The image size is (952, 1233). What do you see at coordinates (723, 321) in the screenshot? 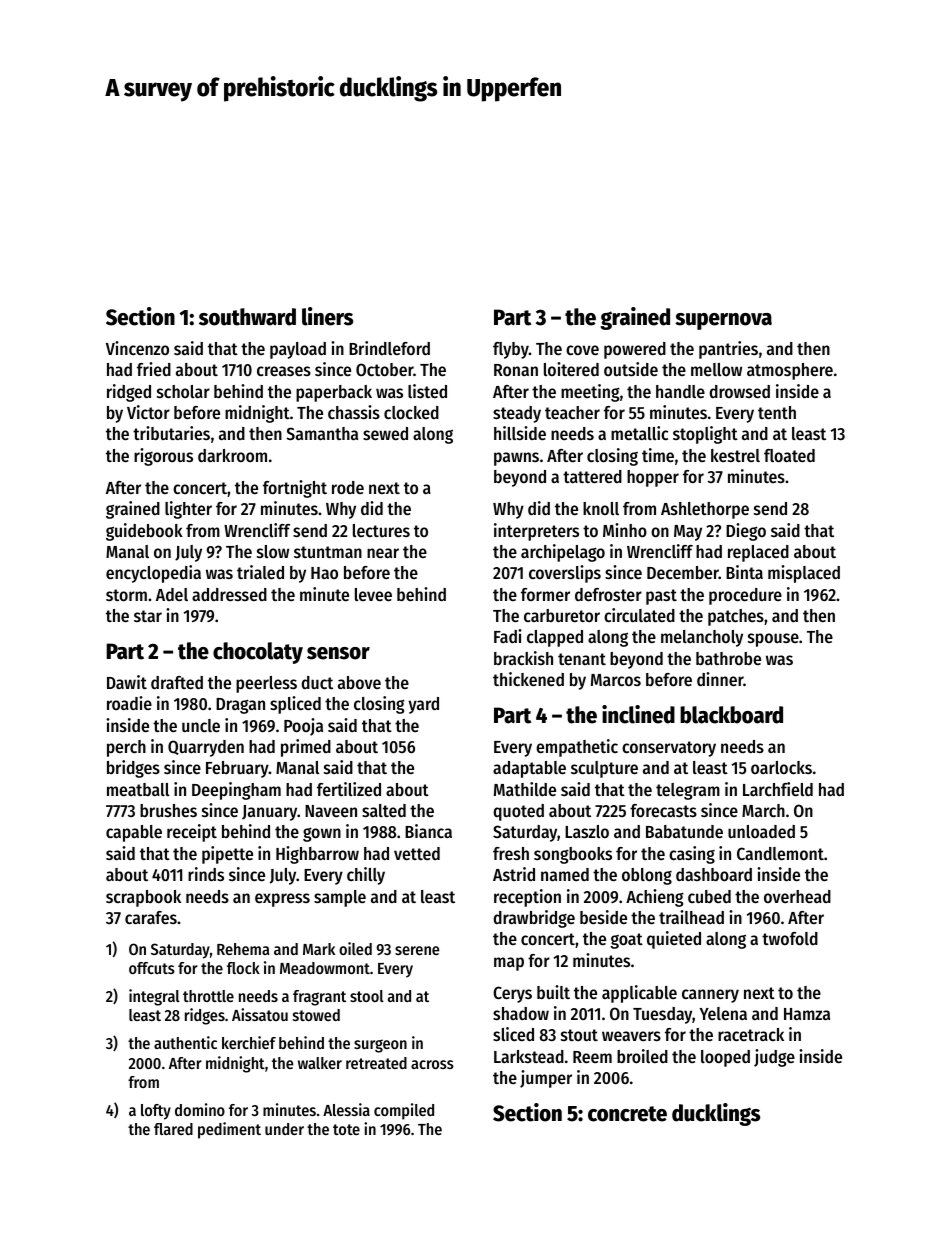
I see `supernova` at bounding box center [723, 321].
